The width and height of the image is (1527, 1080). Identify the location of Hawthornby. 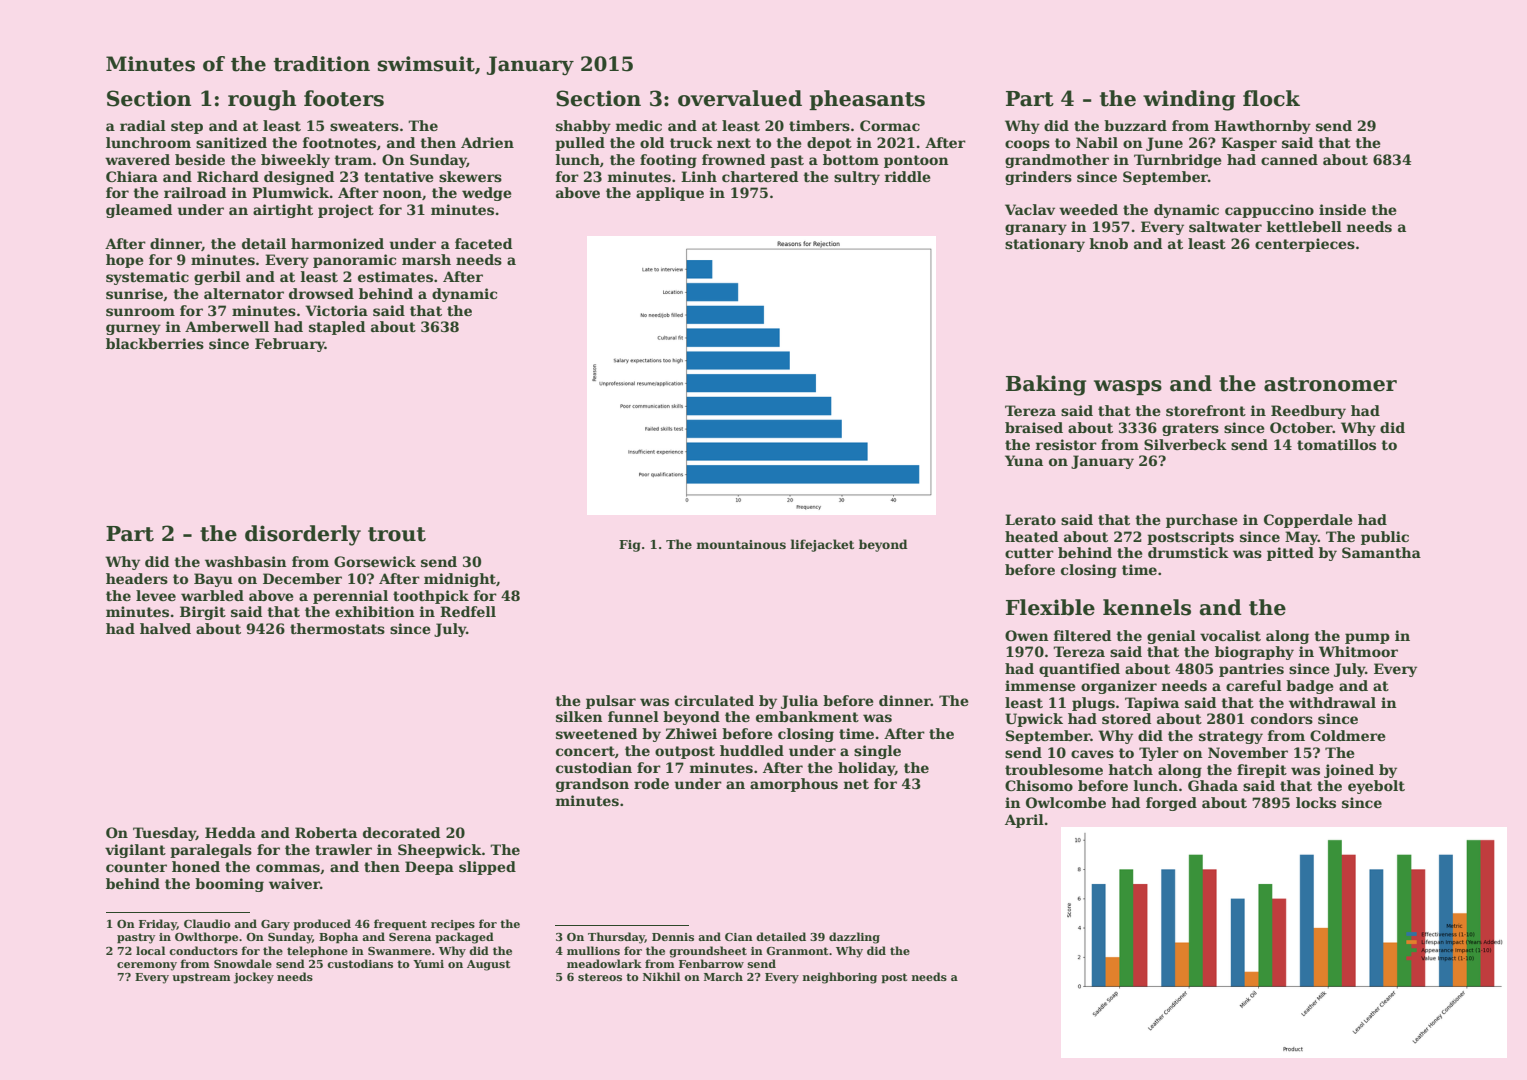
(1262, 127).
